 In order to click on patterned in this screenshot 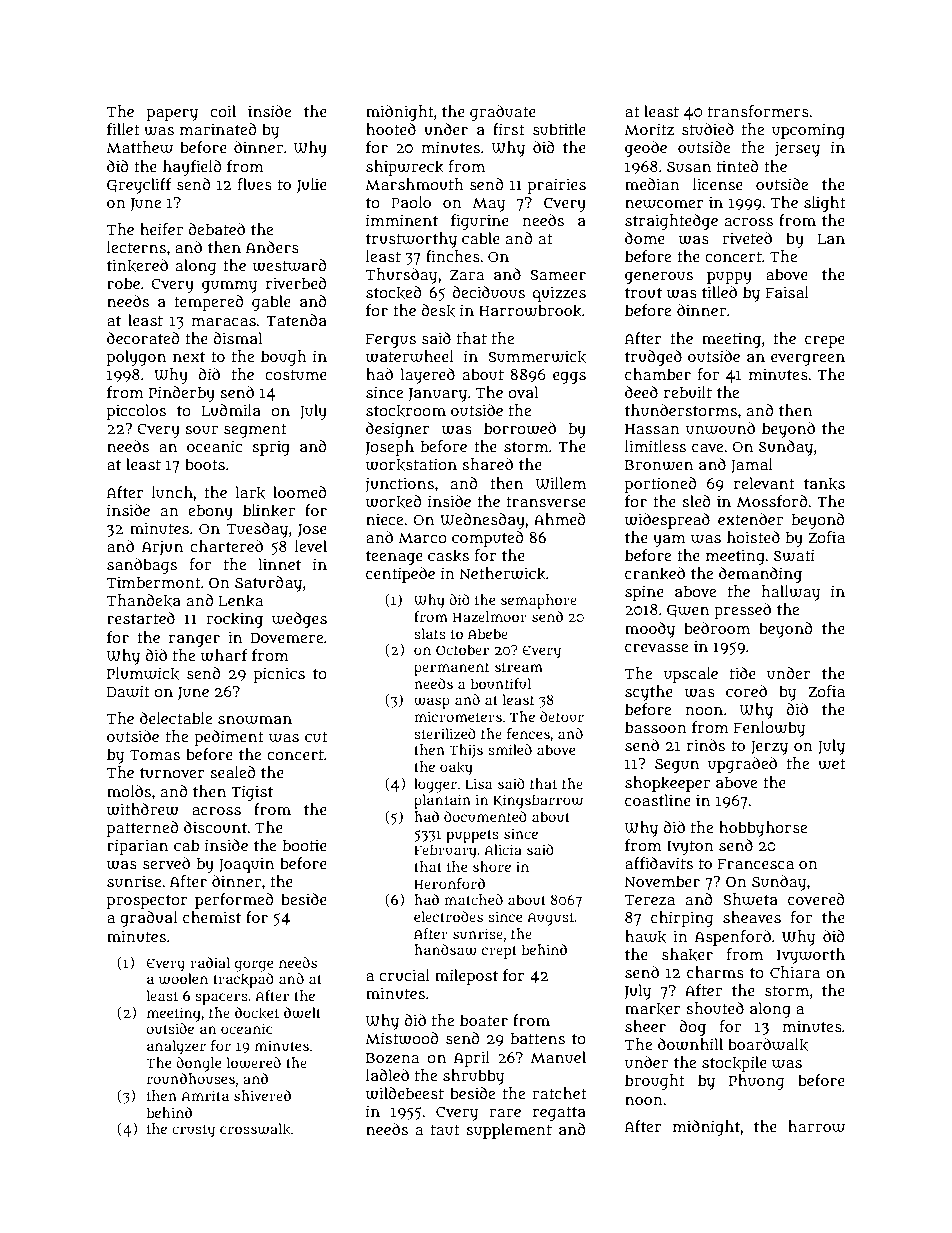, I will do `click(143, 829)`.
